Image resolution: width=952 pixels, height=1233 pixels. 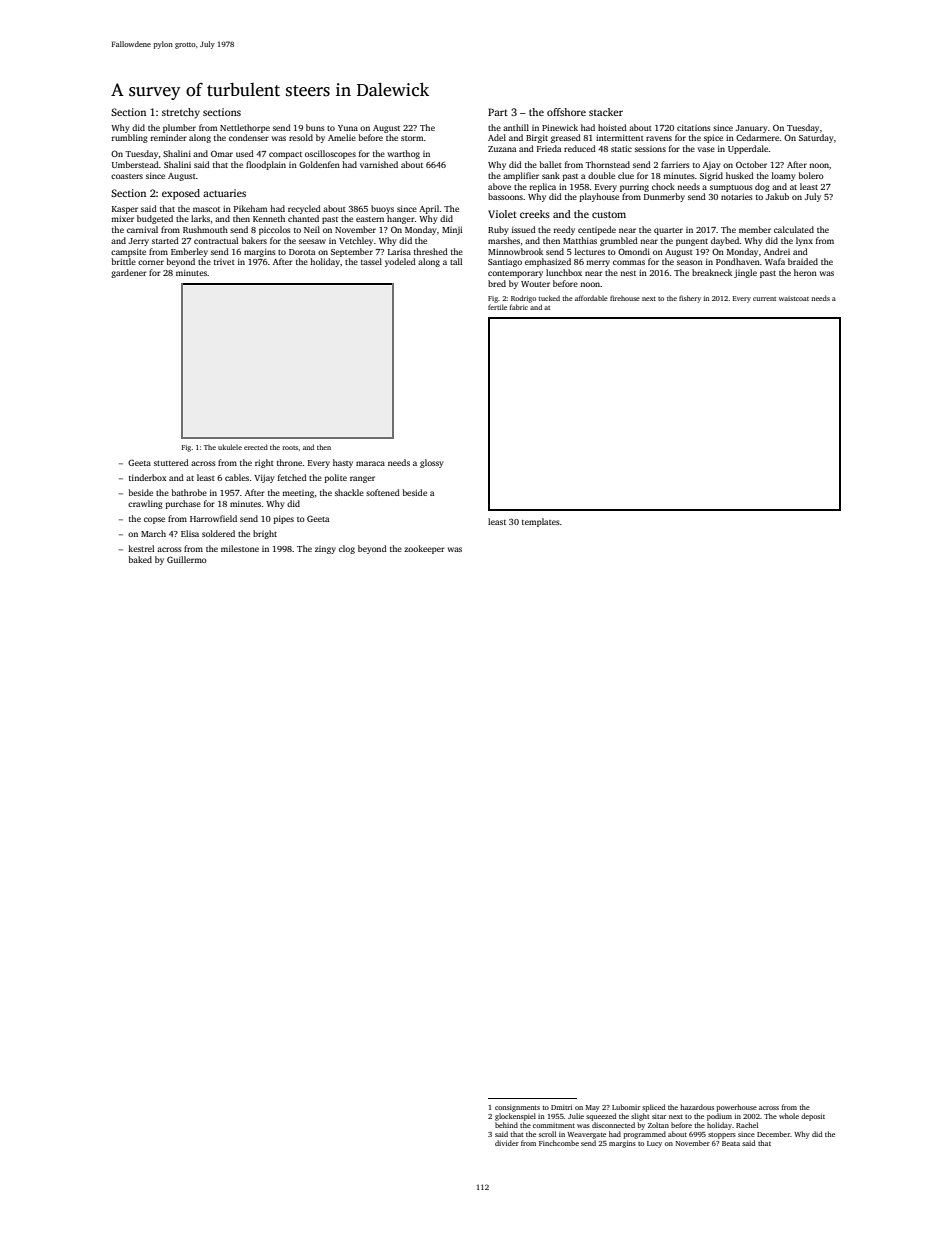 What do you see at coordinates (517, 1108) in the screenshot?
I see `consignments` at bounding box center [517, 1108].
